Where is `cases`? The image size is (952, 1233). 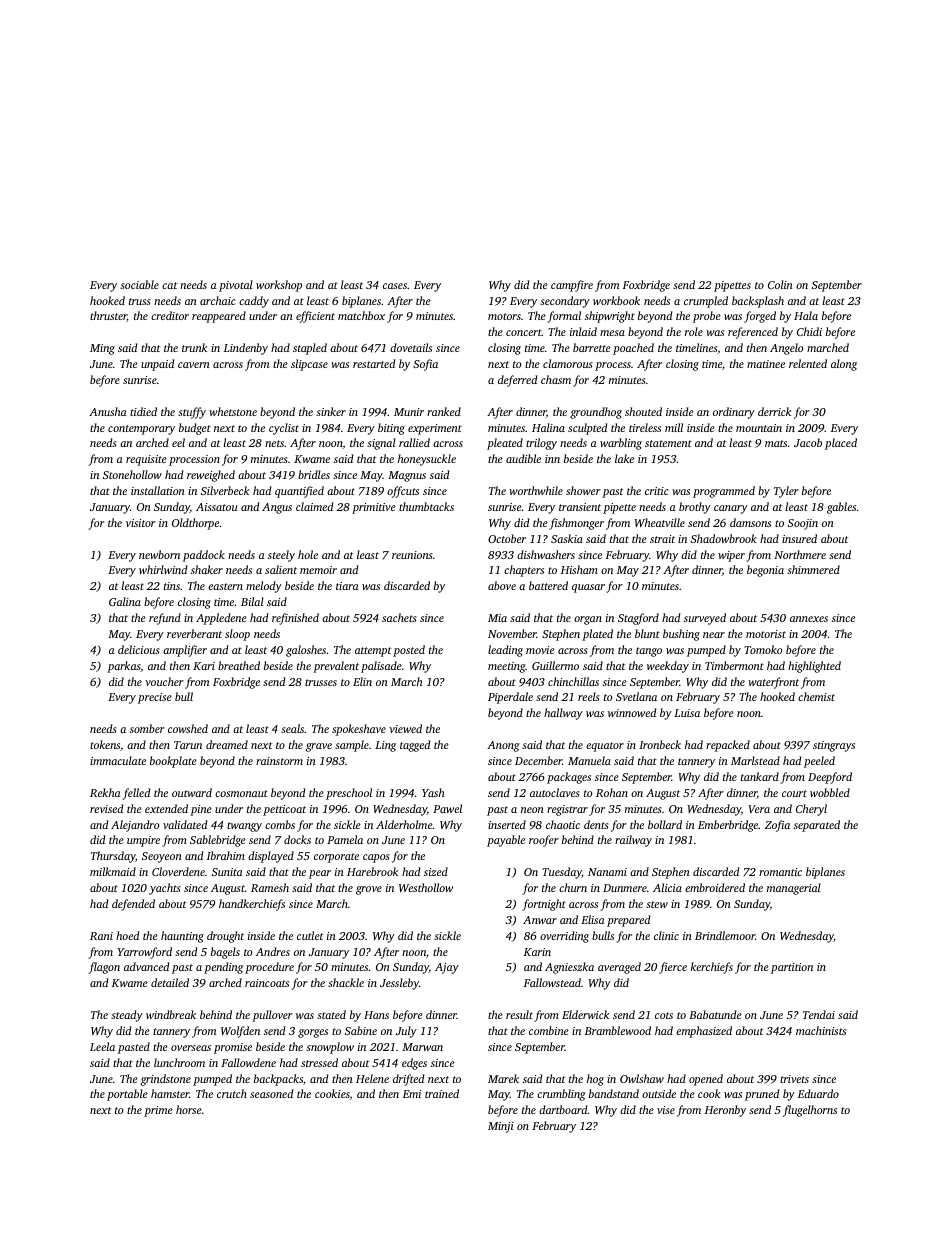 cases is located at coordinates (395, 286).
